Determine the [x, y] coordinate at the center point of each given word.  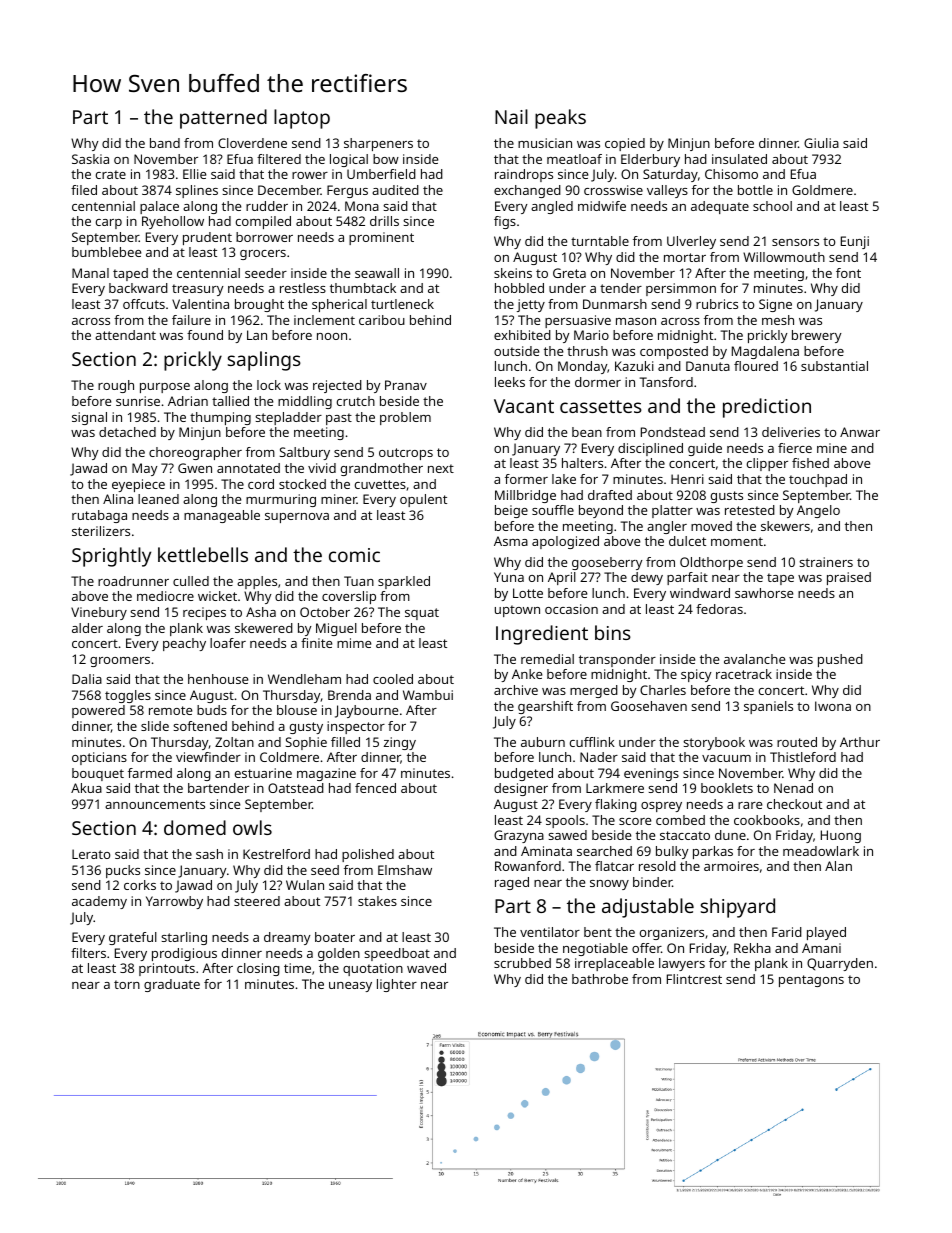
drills [384, 221]
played [826, 933]
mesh [778, 320]
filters [88, 953]
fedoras [719, 609]
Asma [511, 541]
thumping [220, 418]
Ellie [194, 174]
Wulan [305, 885]
